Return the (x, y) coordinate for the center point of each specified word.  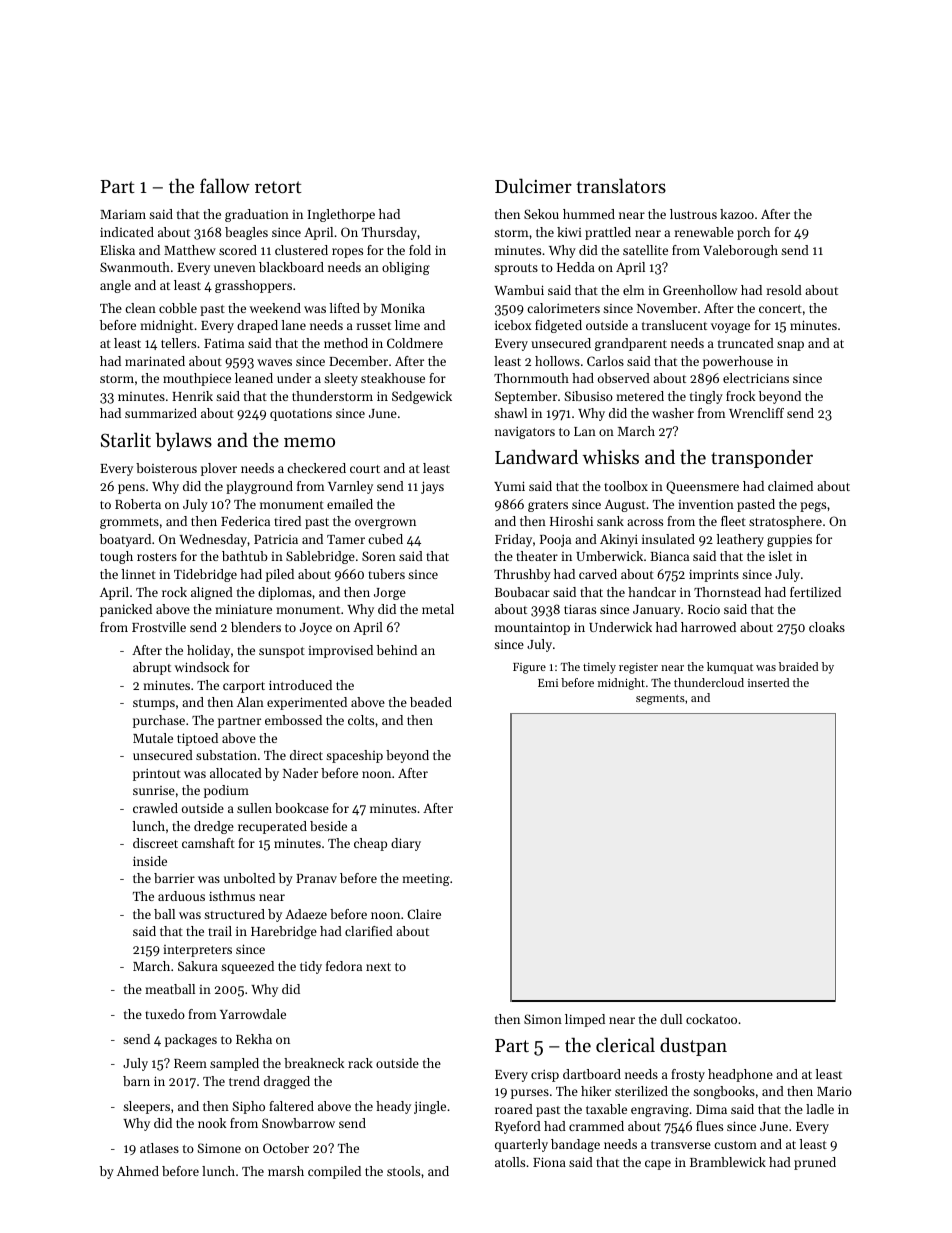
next (378, 967)
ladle (820, 1109)
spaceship (354, 756)
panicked (126, 610)
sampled (234, 1064)
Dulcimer (533, 185)
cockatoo (711, 1019)
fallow (225, 185)
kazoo (737, 214)
